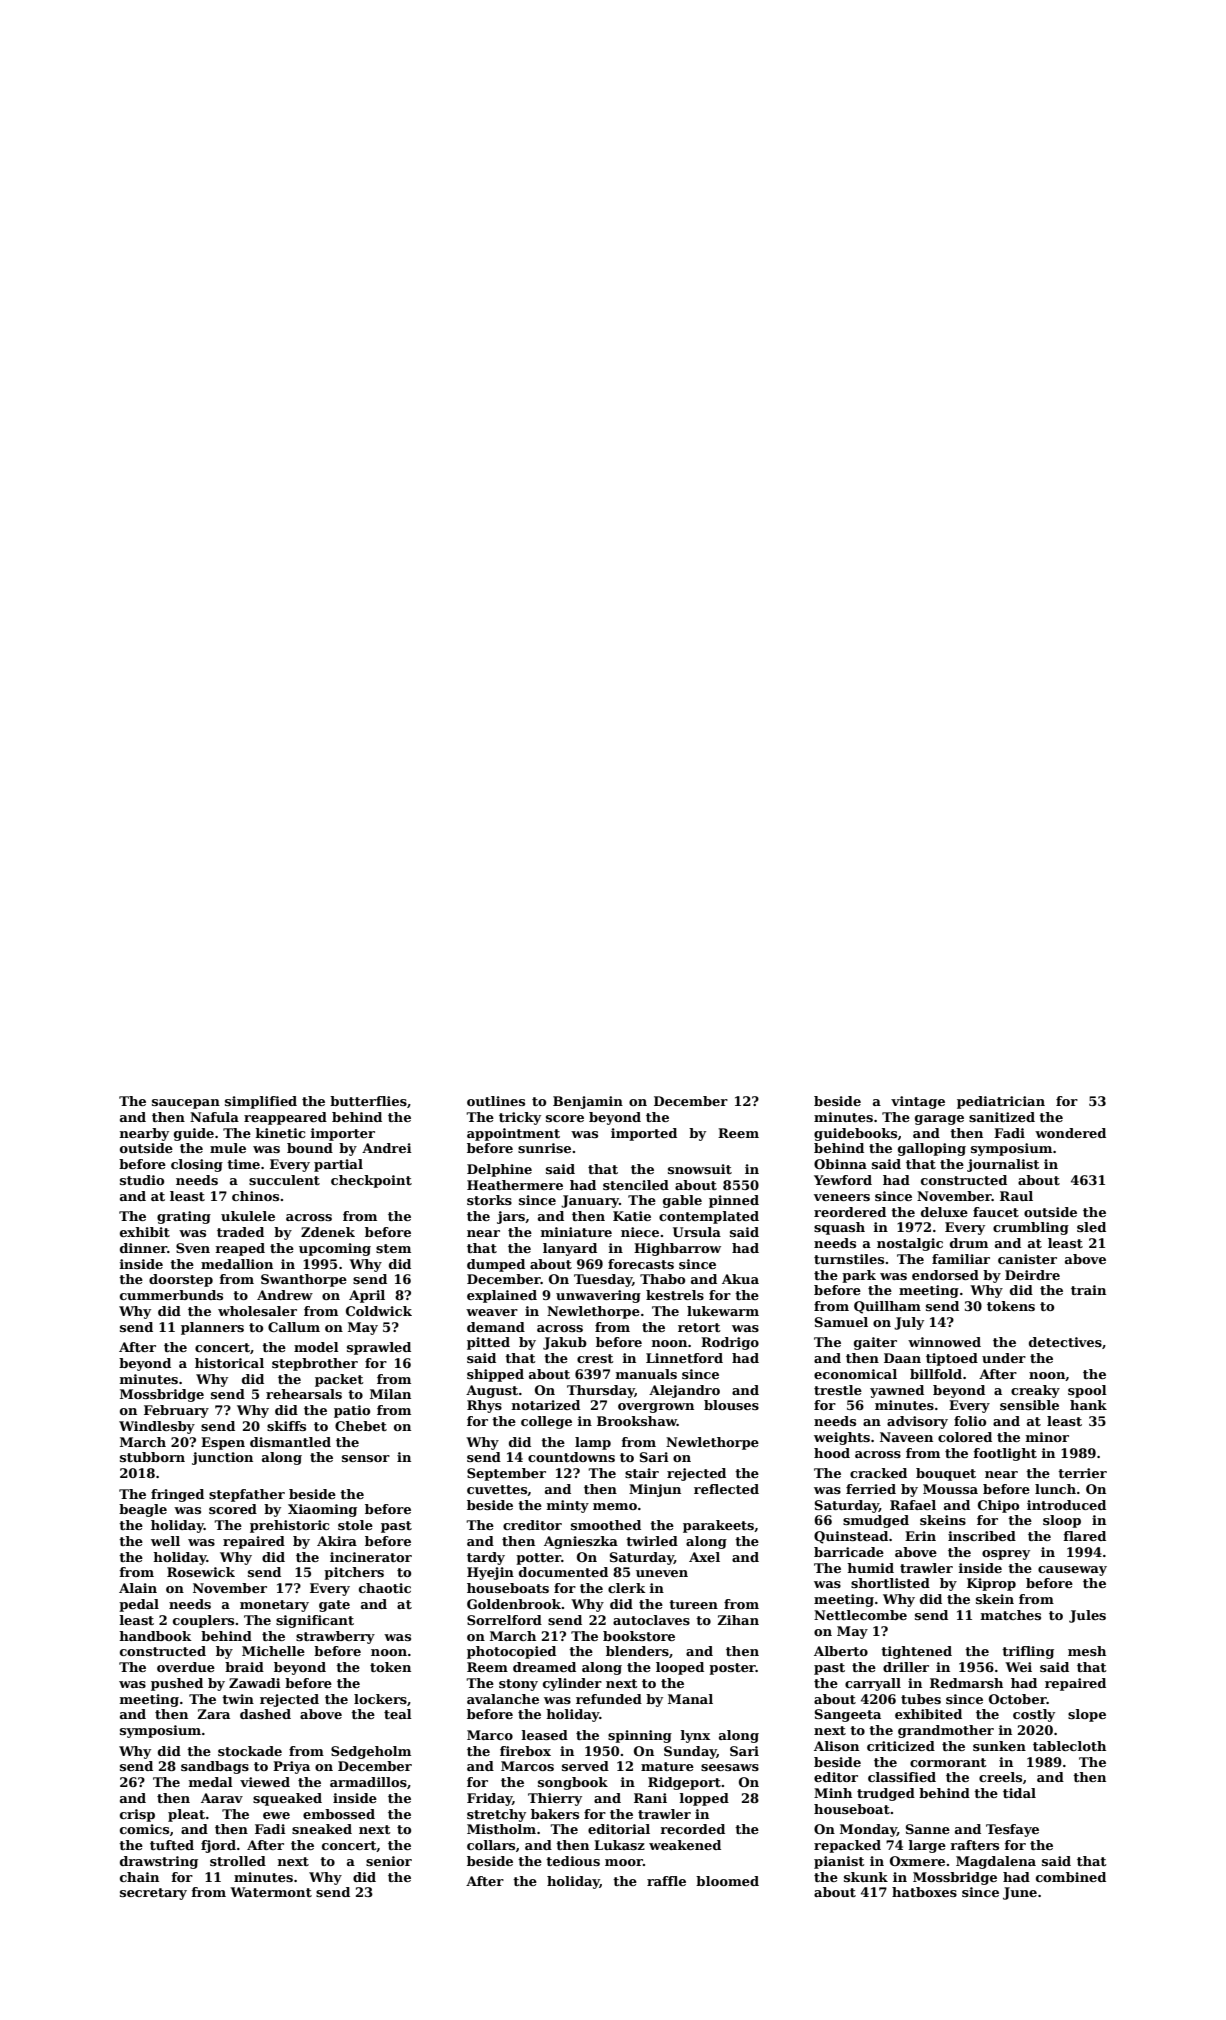 This screenshot has width=1226, height=2020. Describe the element at coordinates (289, 1526) in the screenshot. I see `prehistoric` at that location.
